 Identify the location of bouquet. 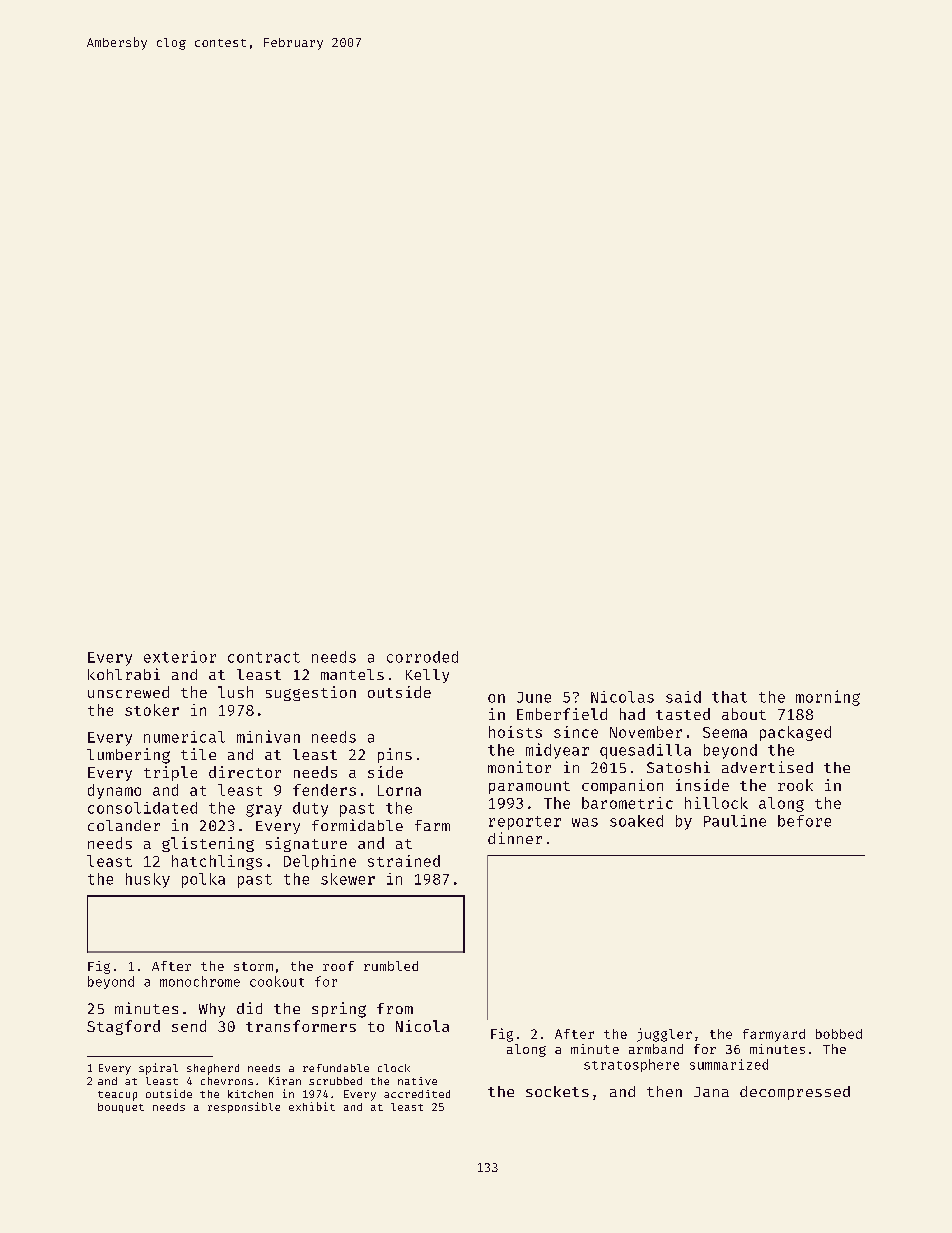
(121, 1108).
